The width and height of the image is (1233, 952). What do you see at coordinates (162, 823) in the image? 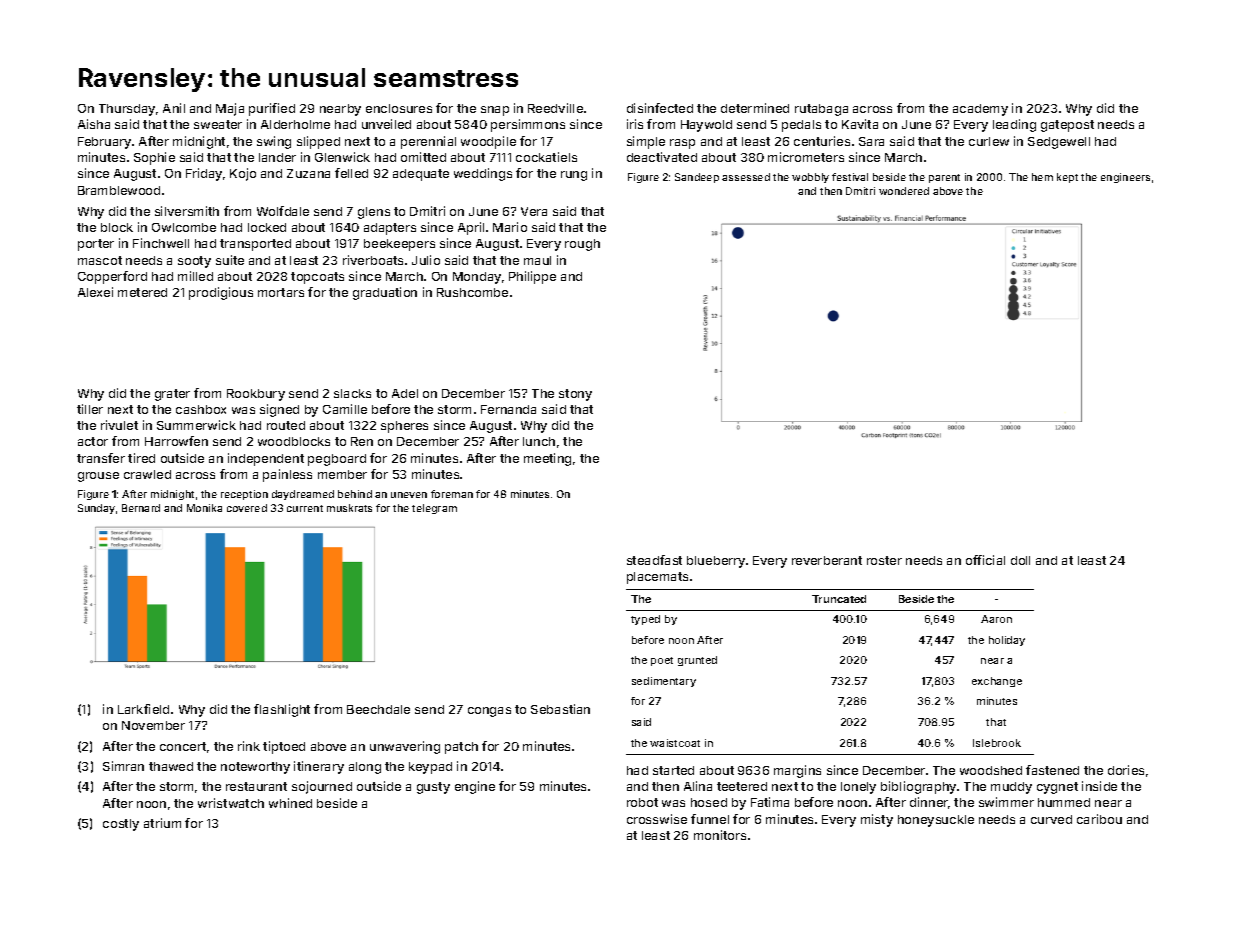
I see `atrium` at bounding box center [162, 823].
